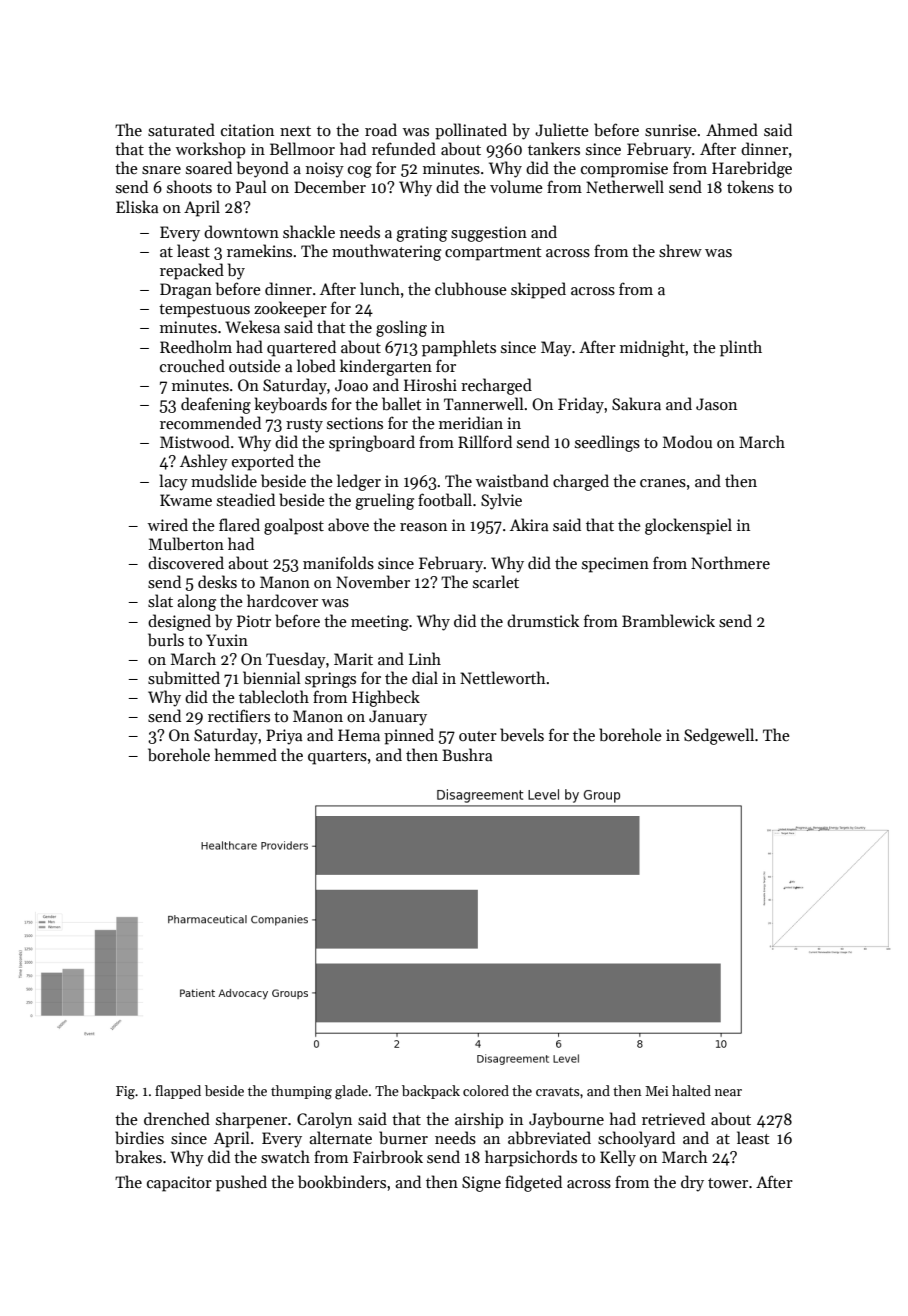 Image resolution: width=908 pixels, height=1316 pixels. Describe the element at coordinates (425, 677) in the screenshot. I see `dial` at that location.
